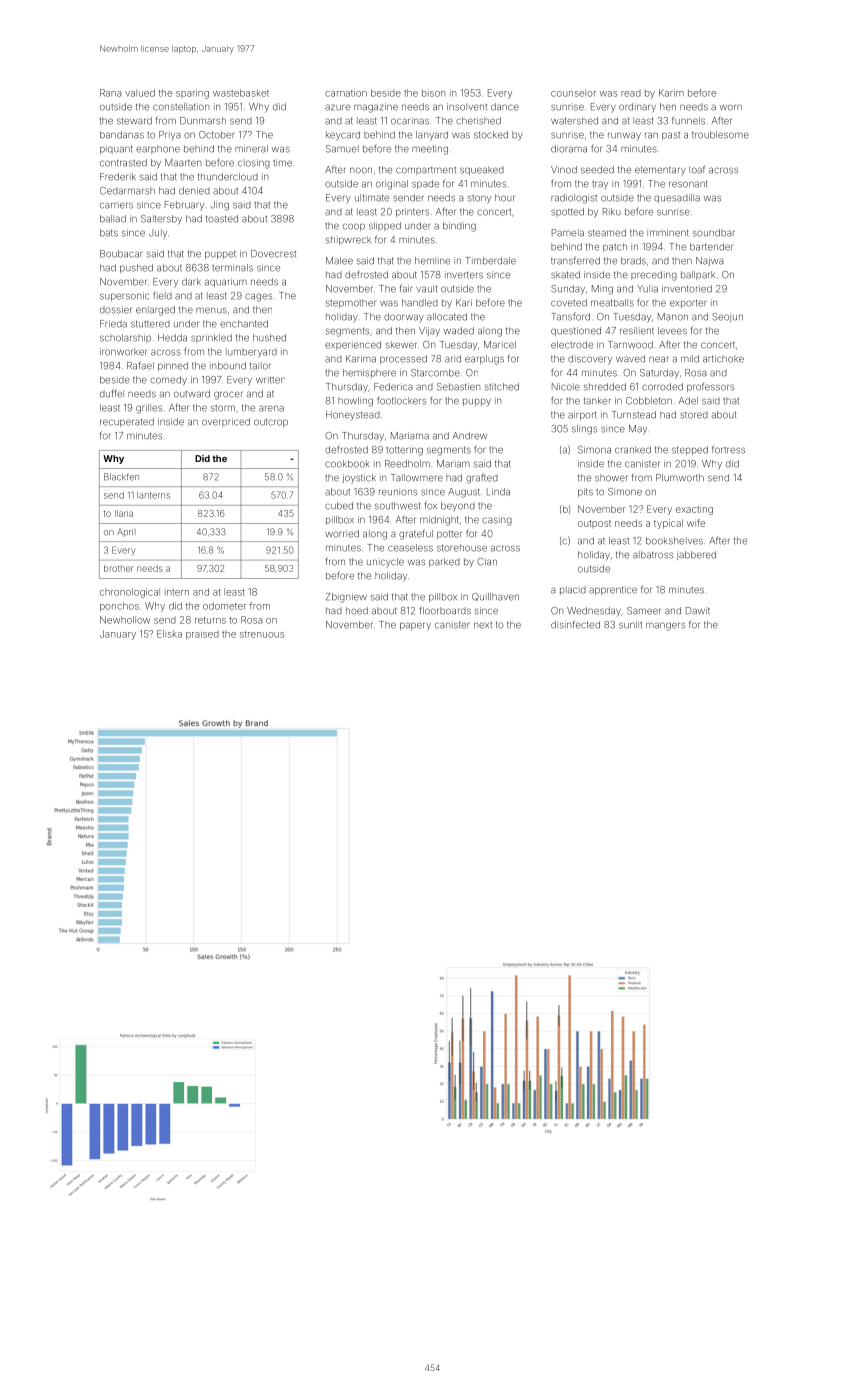  I want to click on wastebasket, so click(241, 93).
